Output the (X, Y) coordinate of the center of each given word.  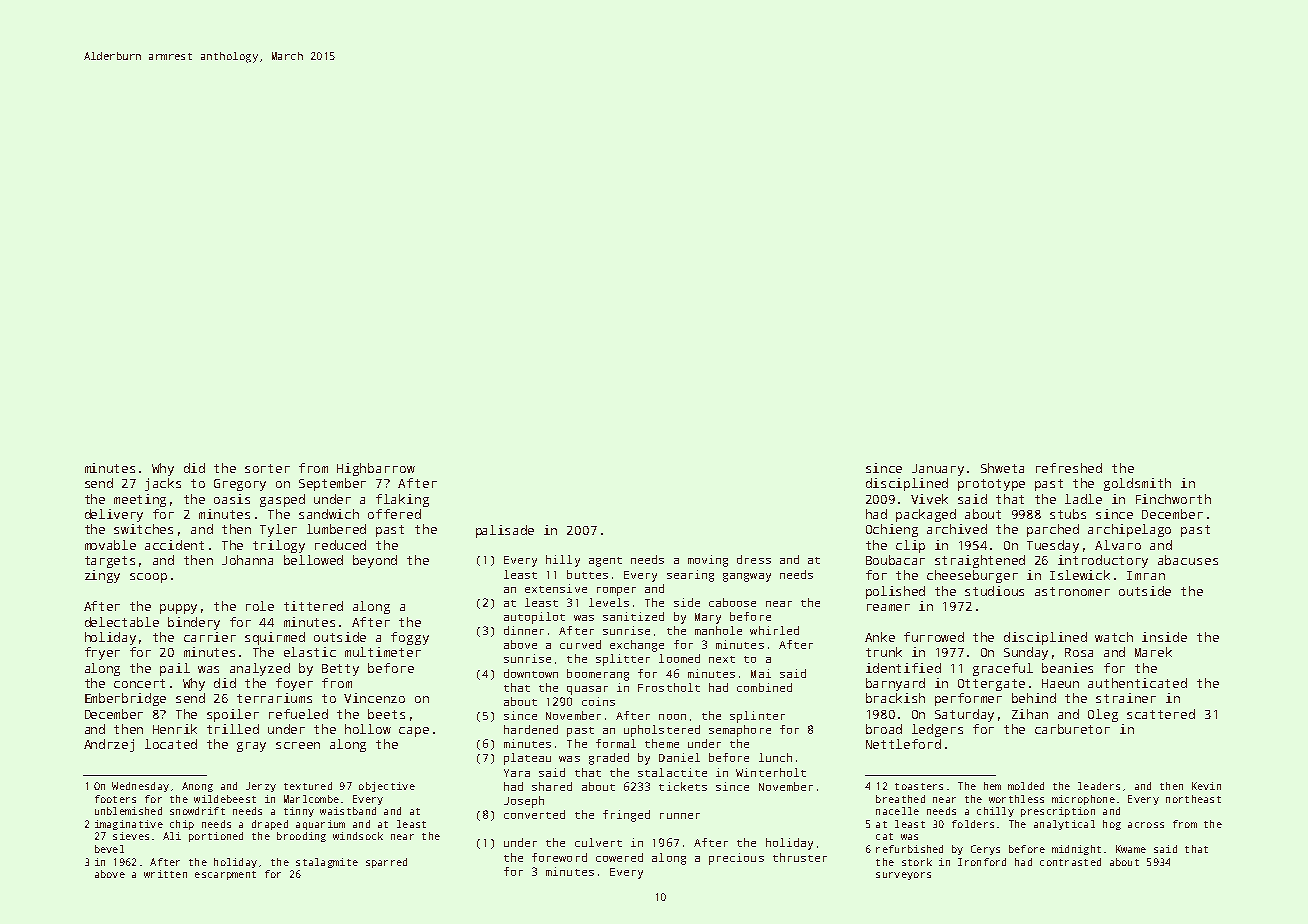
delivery (114, 515)
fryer (102, 653)
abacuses (1188, 560)
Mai (761, 673)
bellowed (313, 560)
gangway (747, 577)
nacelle (897, 811)
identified (903, 668)
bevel (109, 849)
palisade (505, 531)
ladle (1083, 499)
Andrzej (109, 745)
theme (662, 743)
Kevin (1206, 786)
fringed (626, 816)
